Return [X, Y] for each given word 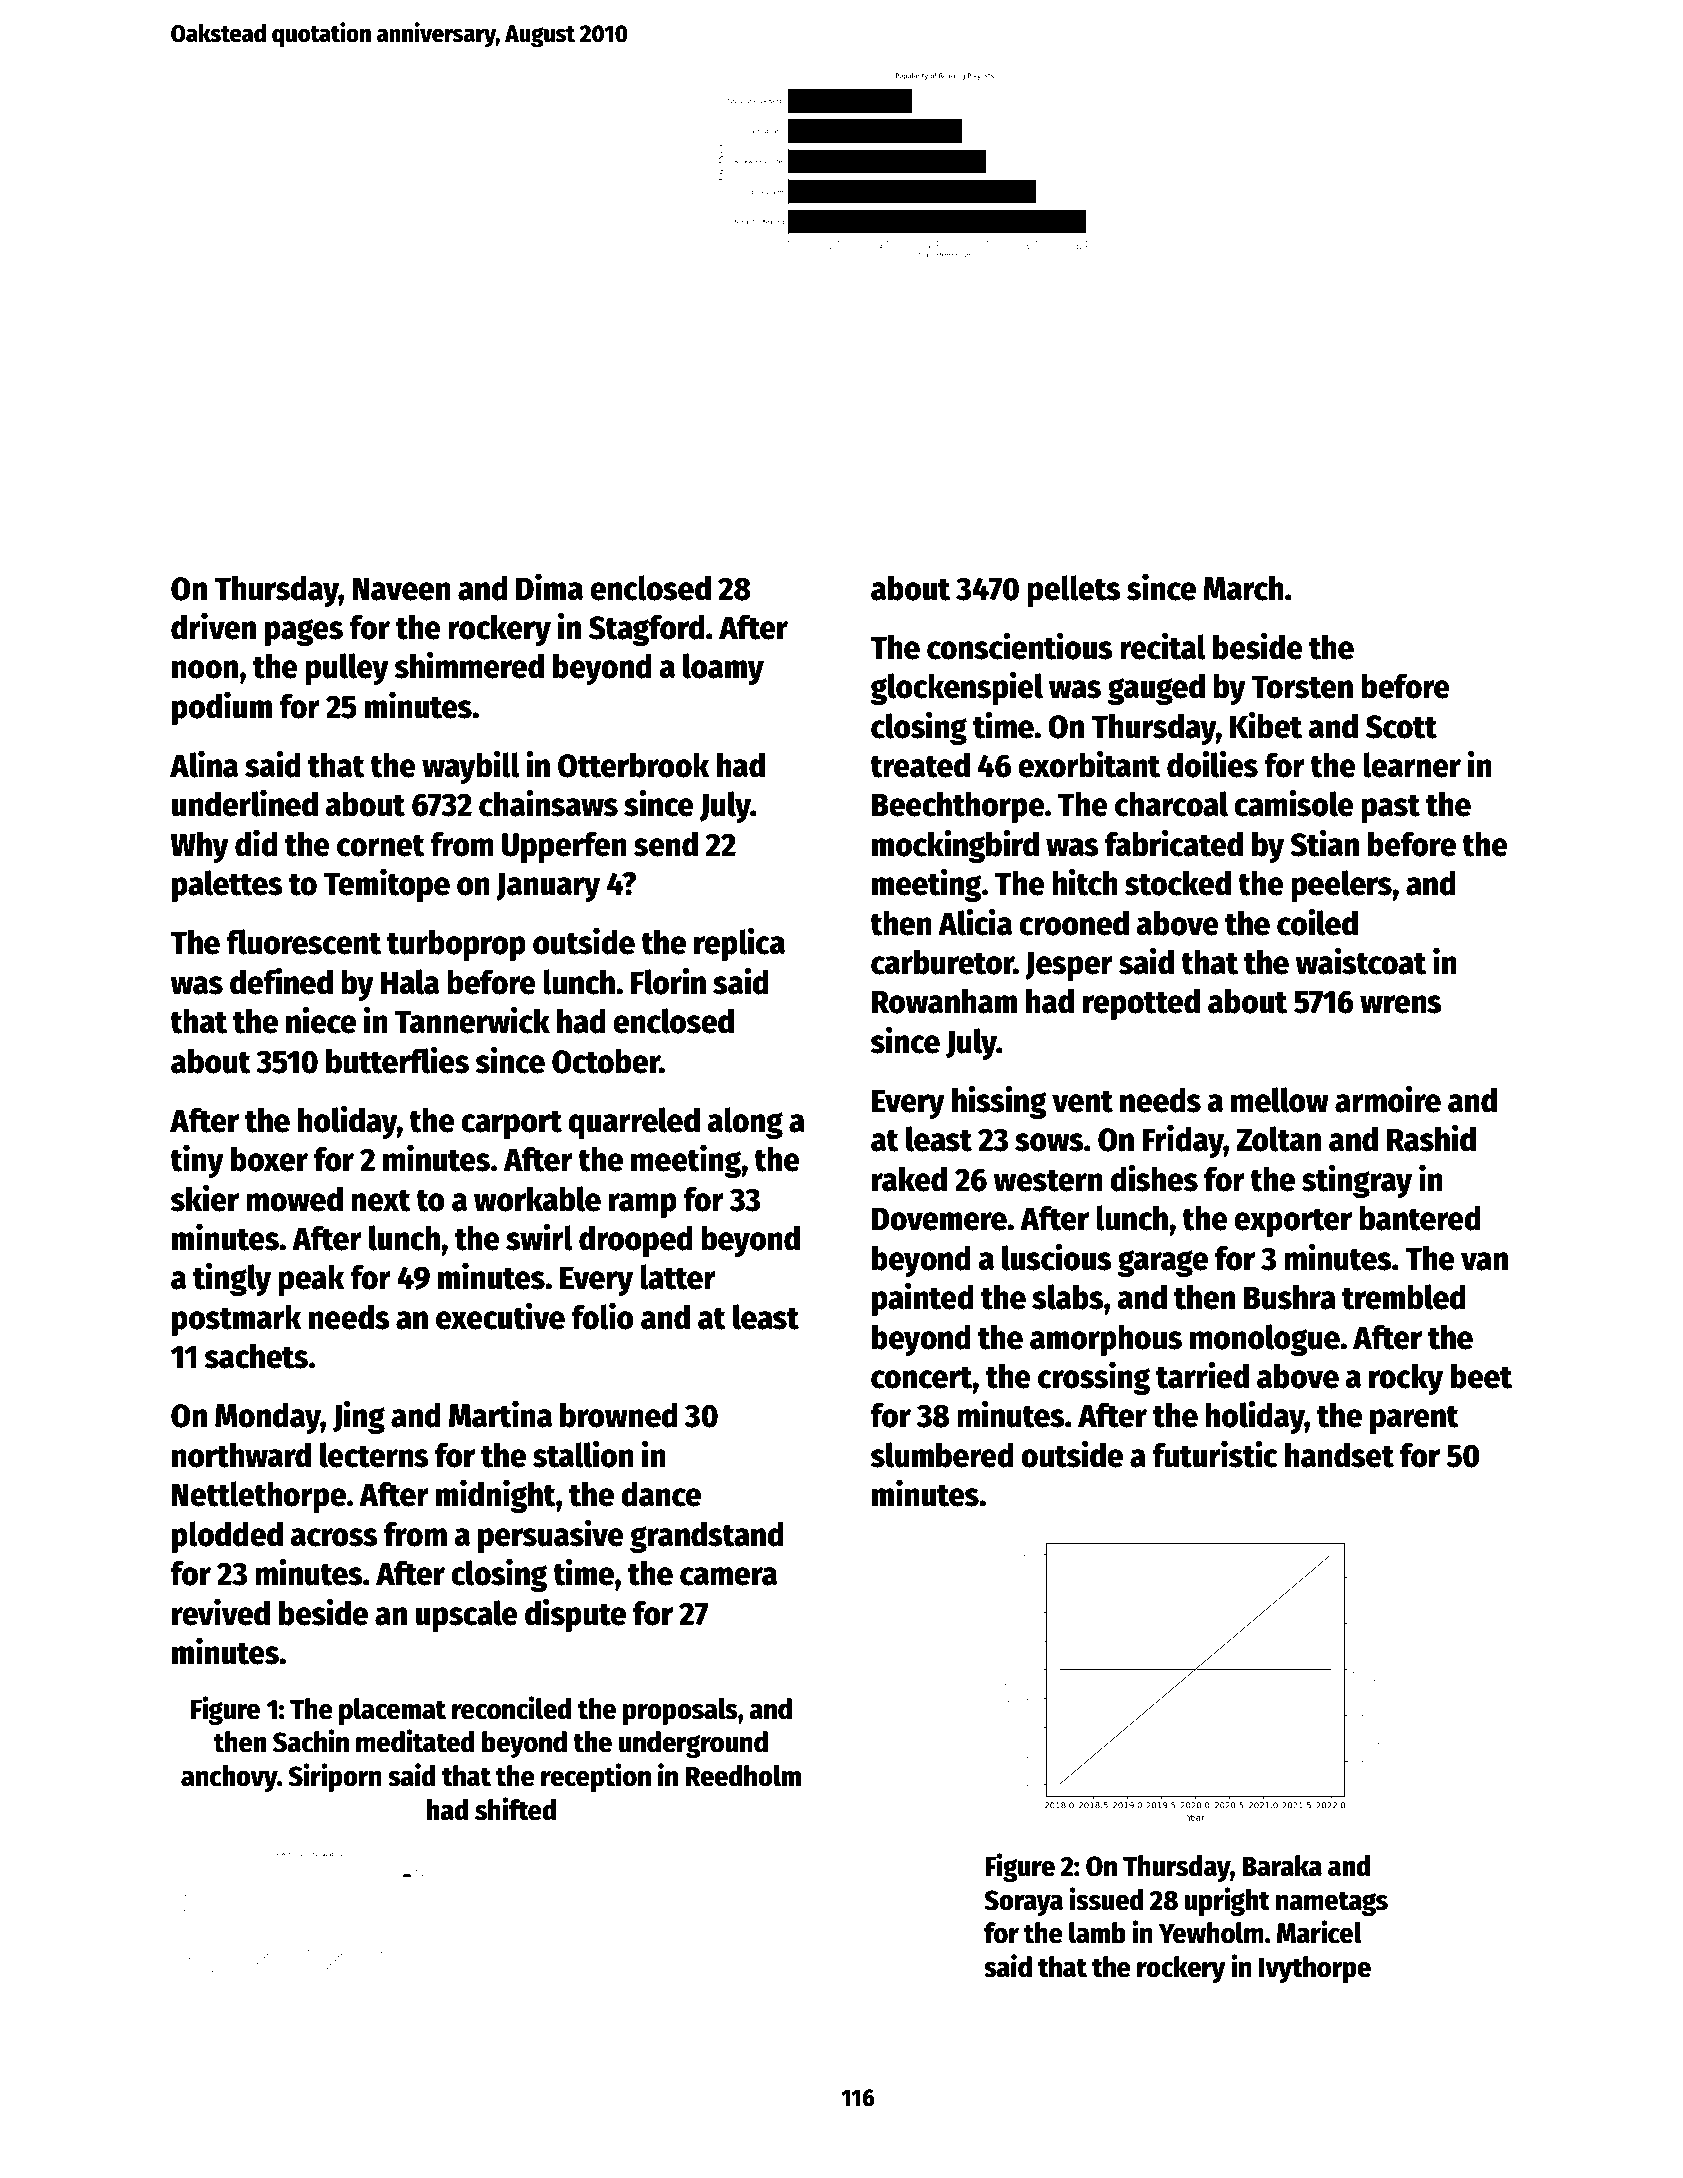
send [666, 844]
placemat [392, 1711]
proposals [680, 1711]
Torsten [1302, 687]
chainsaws [548, 803]
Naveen [402, 589]
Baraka [1282, 1866]
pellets [1074, 591]
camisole [1294, 803]
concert [922, 1377]
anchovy [229, 1778]
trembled [1404, 1297]
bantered [1420, 1218]
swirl [539, 1237]
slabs [1068, 1297]
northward [241, 1455]
